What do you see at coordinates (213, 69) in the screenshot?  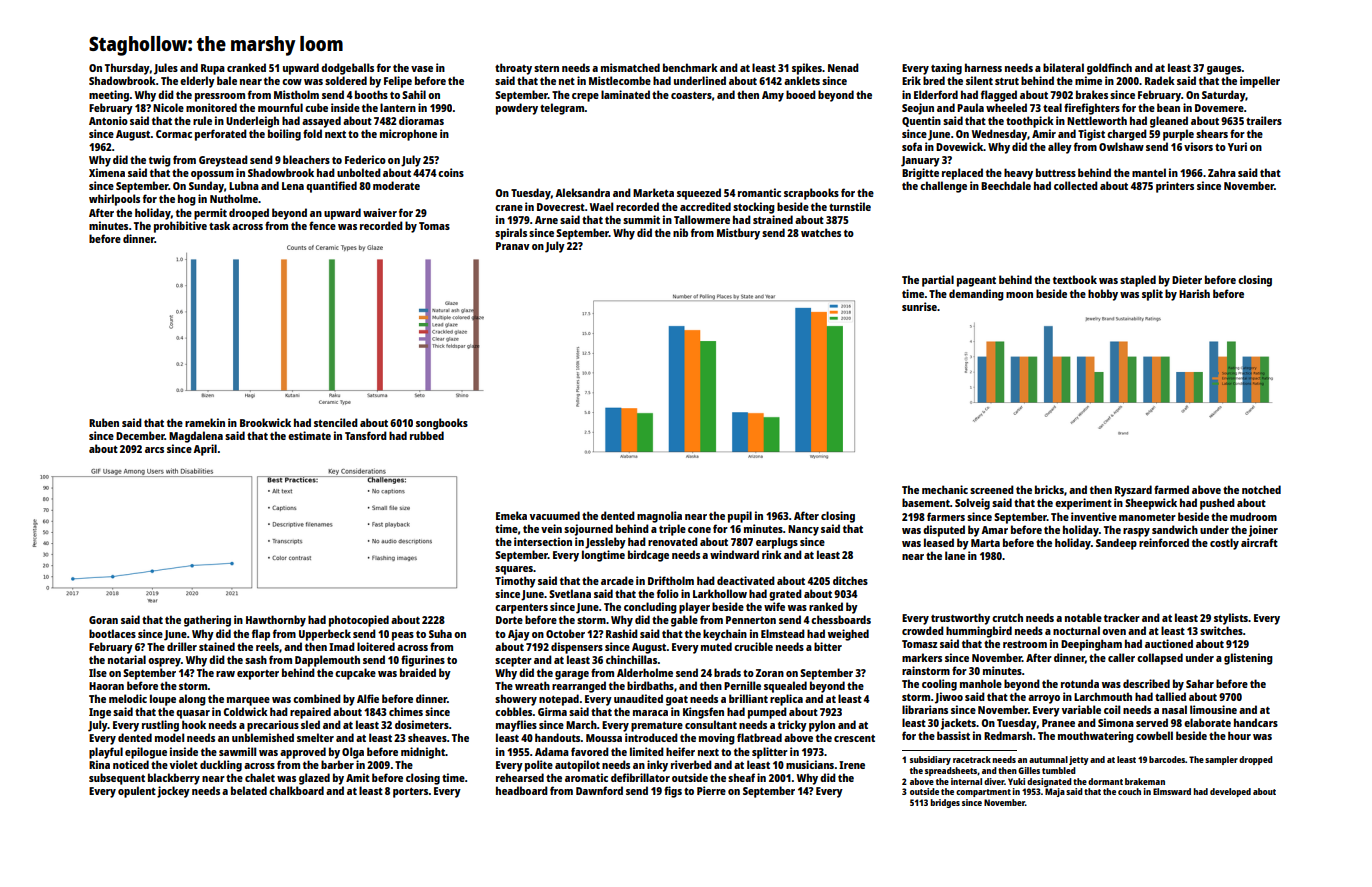 I see `Rupa` at bounding box center [213, 69].
